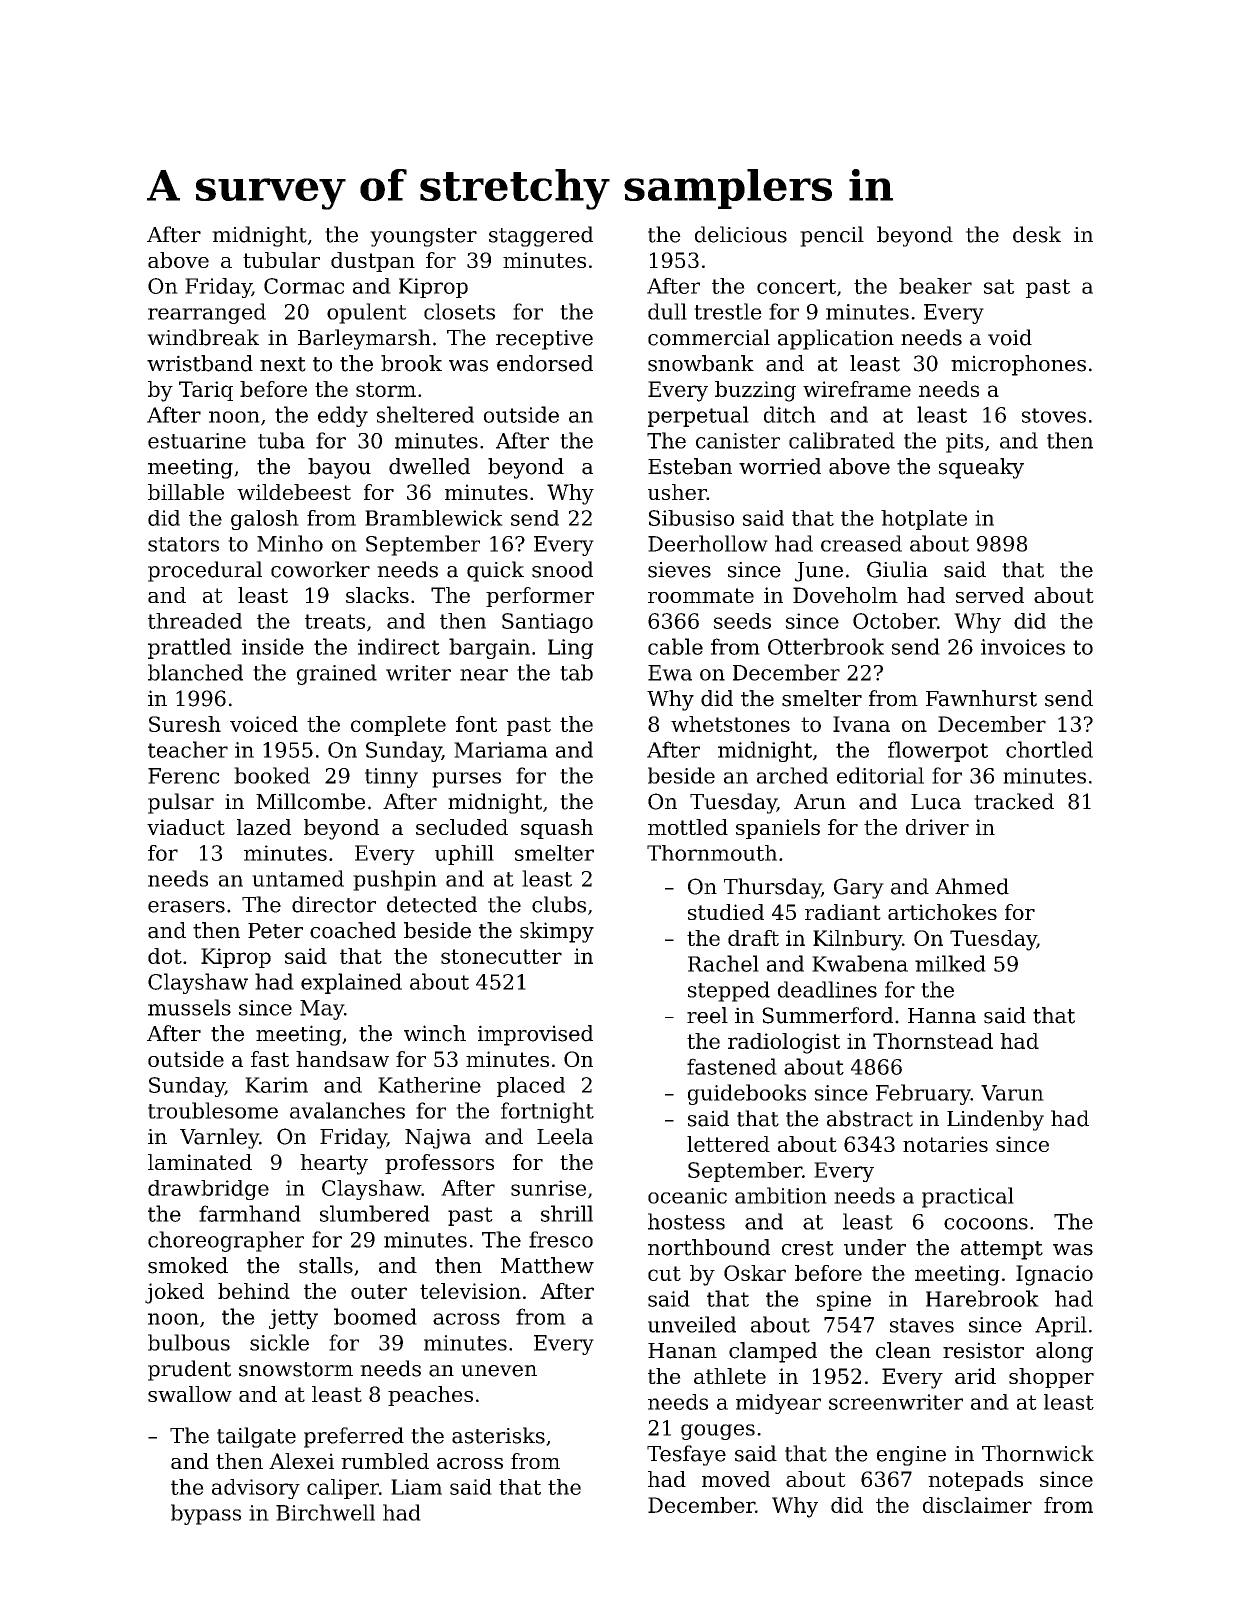 The height and width of the page is (1606, 1241). I want to click on Ling, so click(570, 649).
